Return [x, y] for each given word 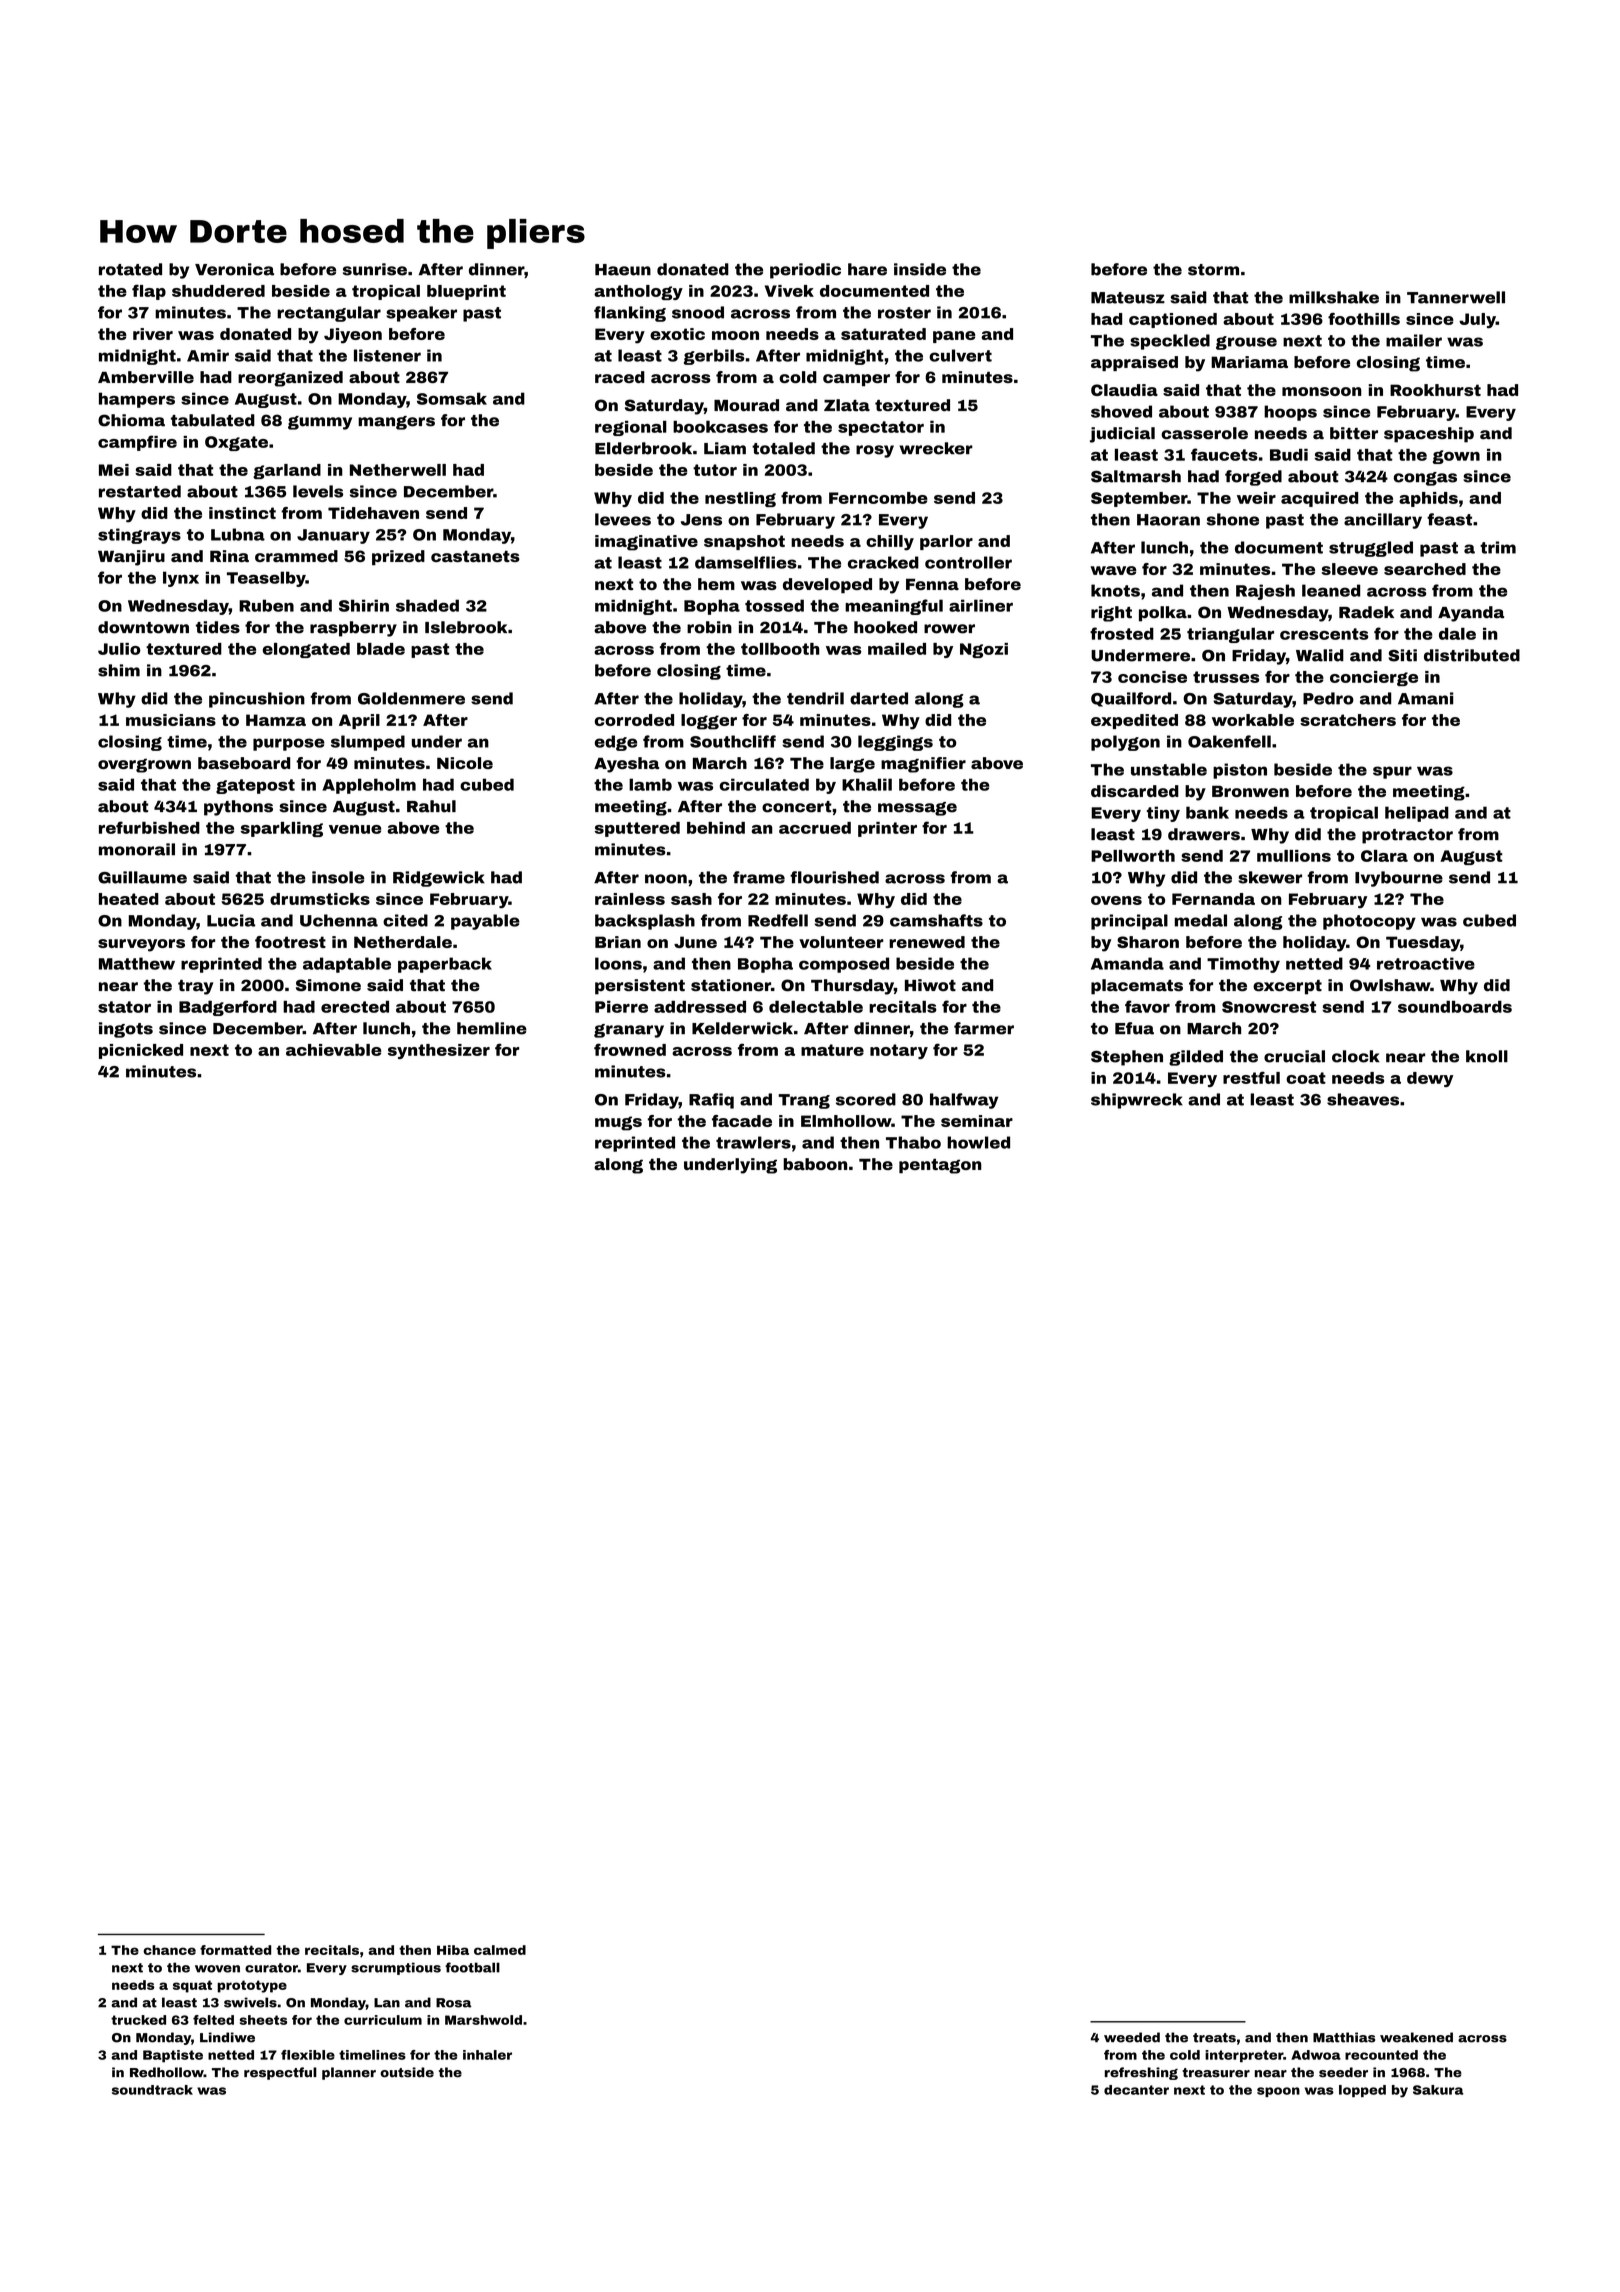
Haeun [623, 270]
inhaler [487, 2055]
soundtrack [152, 2090]
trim [1498, 547]
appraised [1134, 363]
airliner [981, 605]
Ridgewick [439, 879]
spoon [1278, 2092]
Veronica [234, 269]
